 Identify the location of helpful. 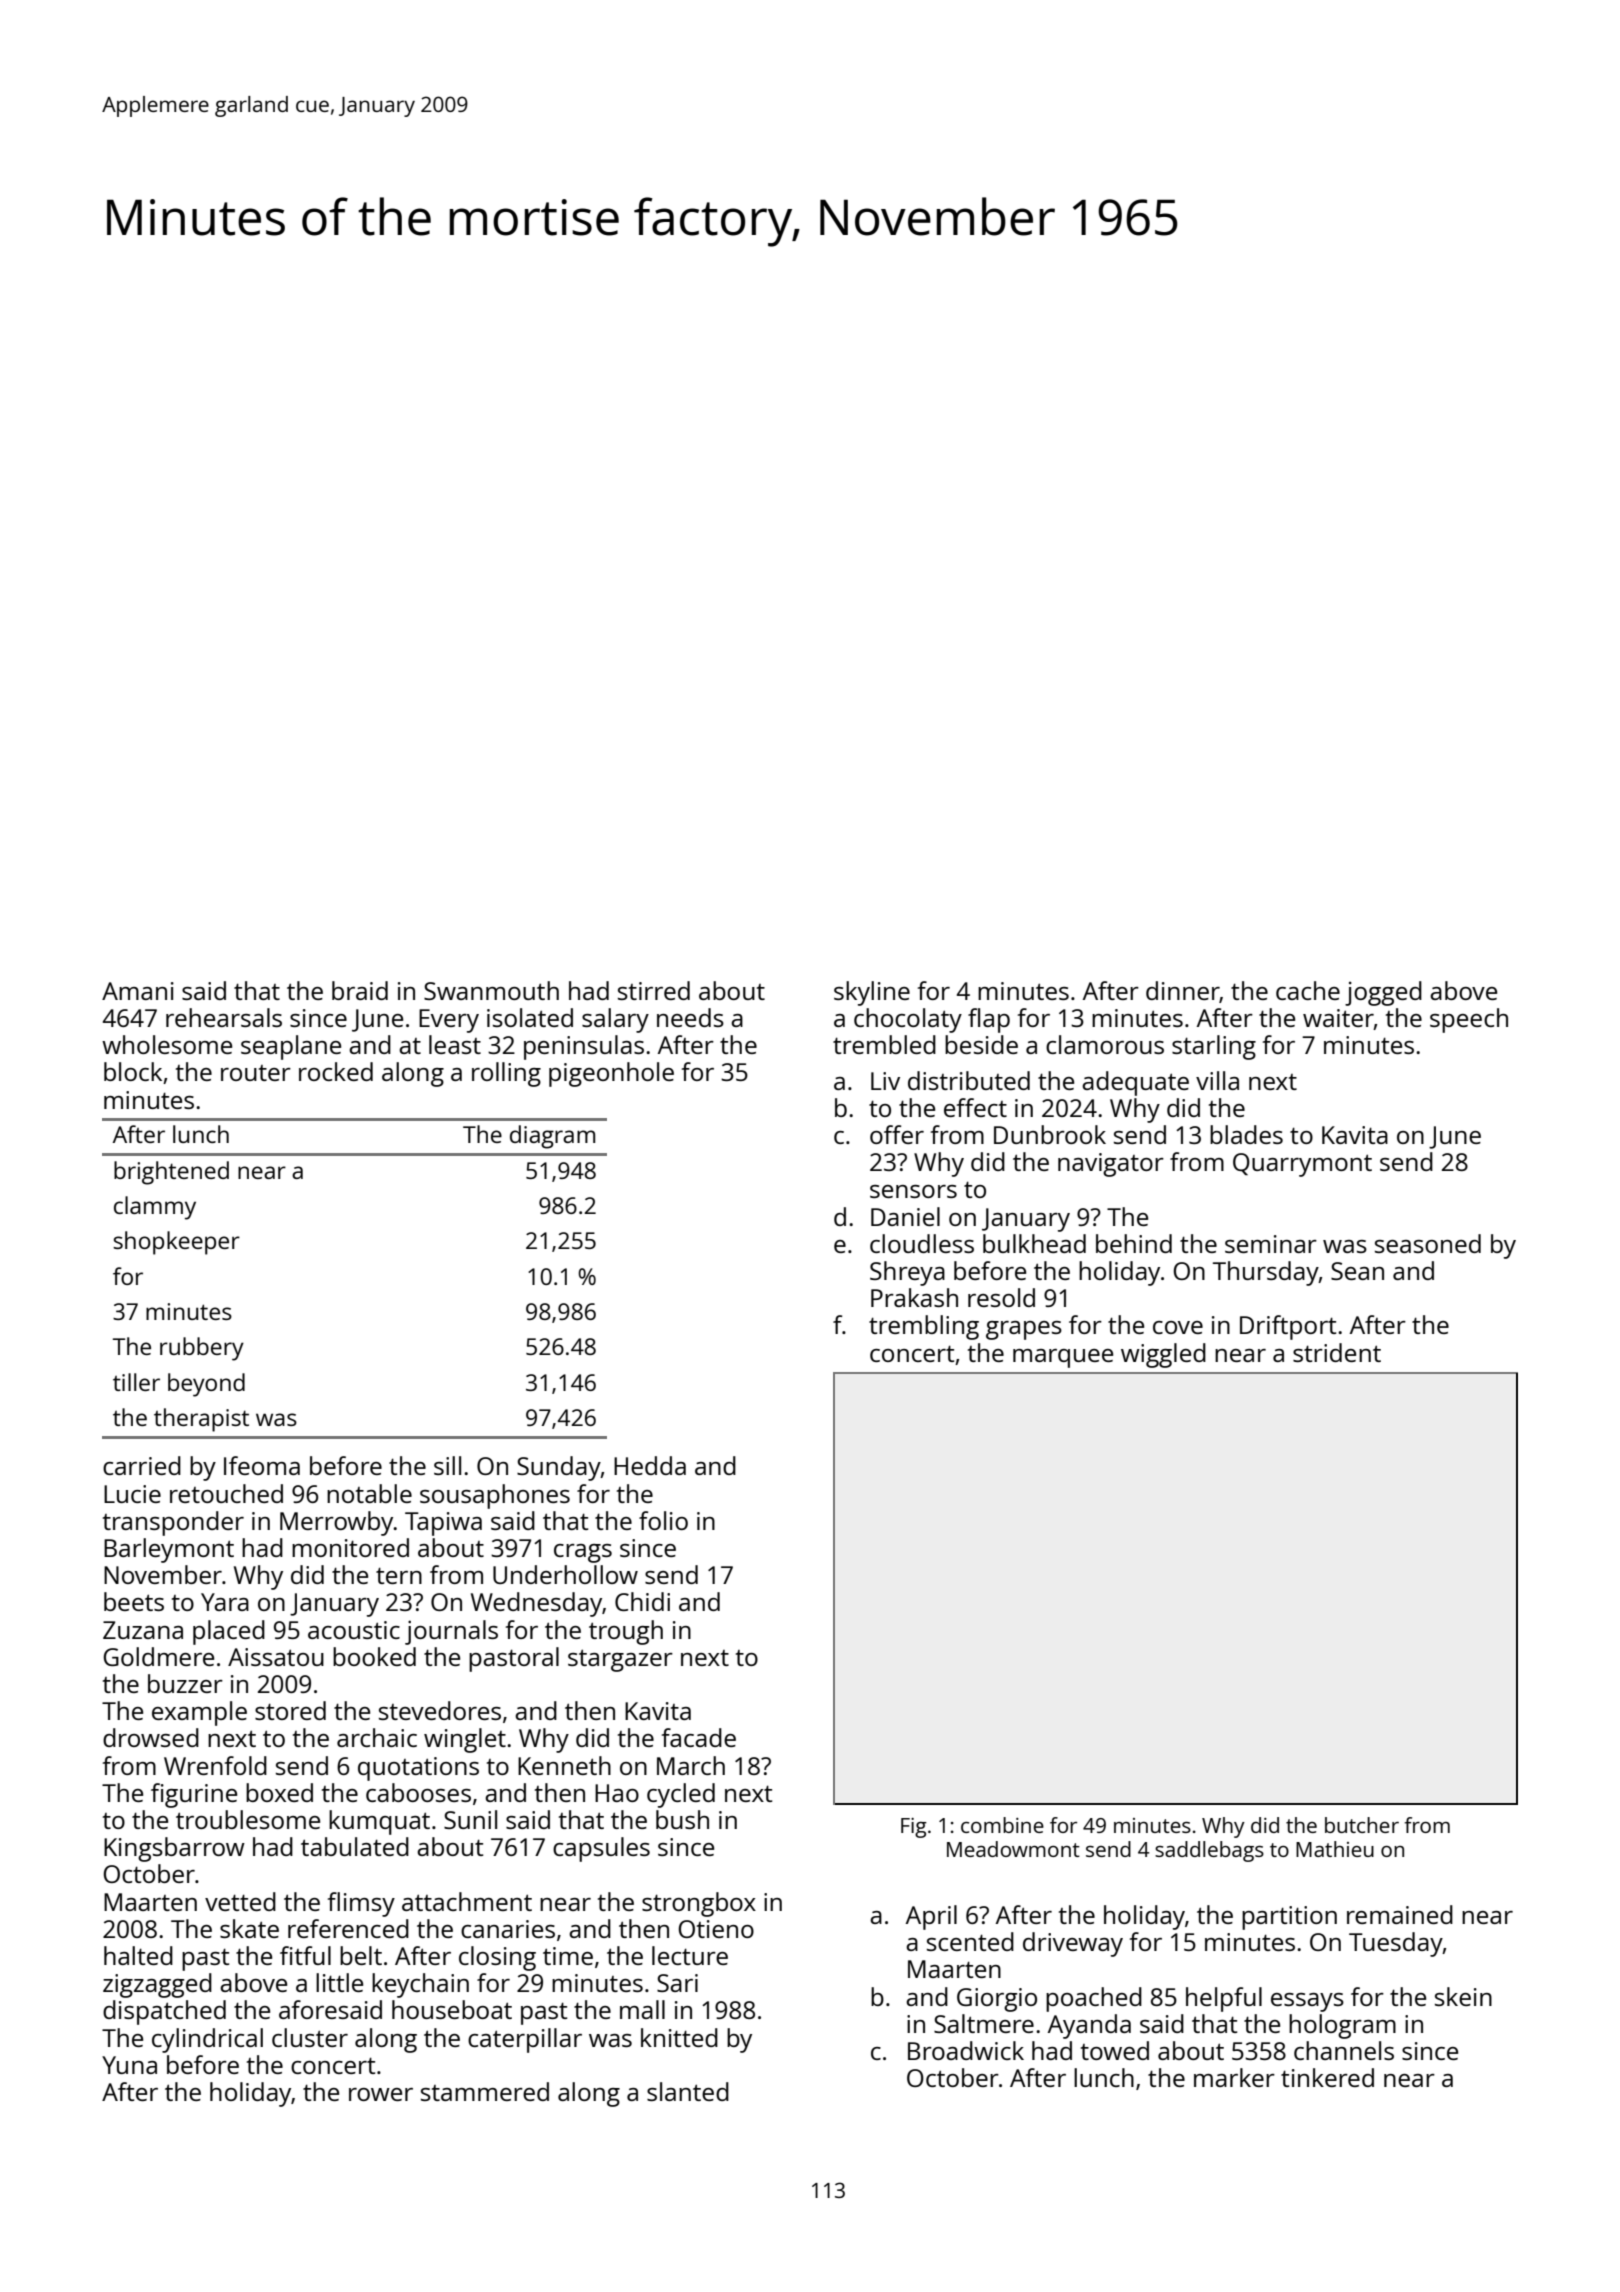
(1224, 1999).
